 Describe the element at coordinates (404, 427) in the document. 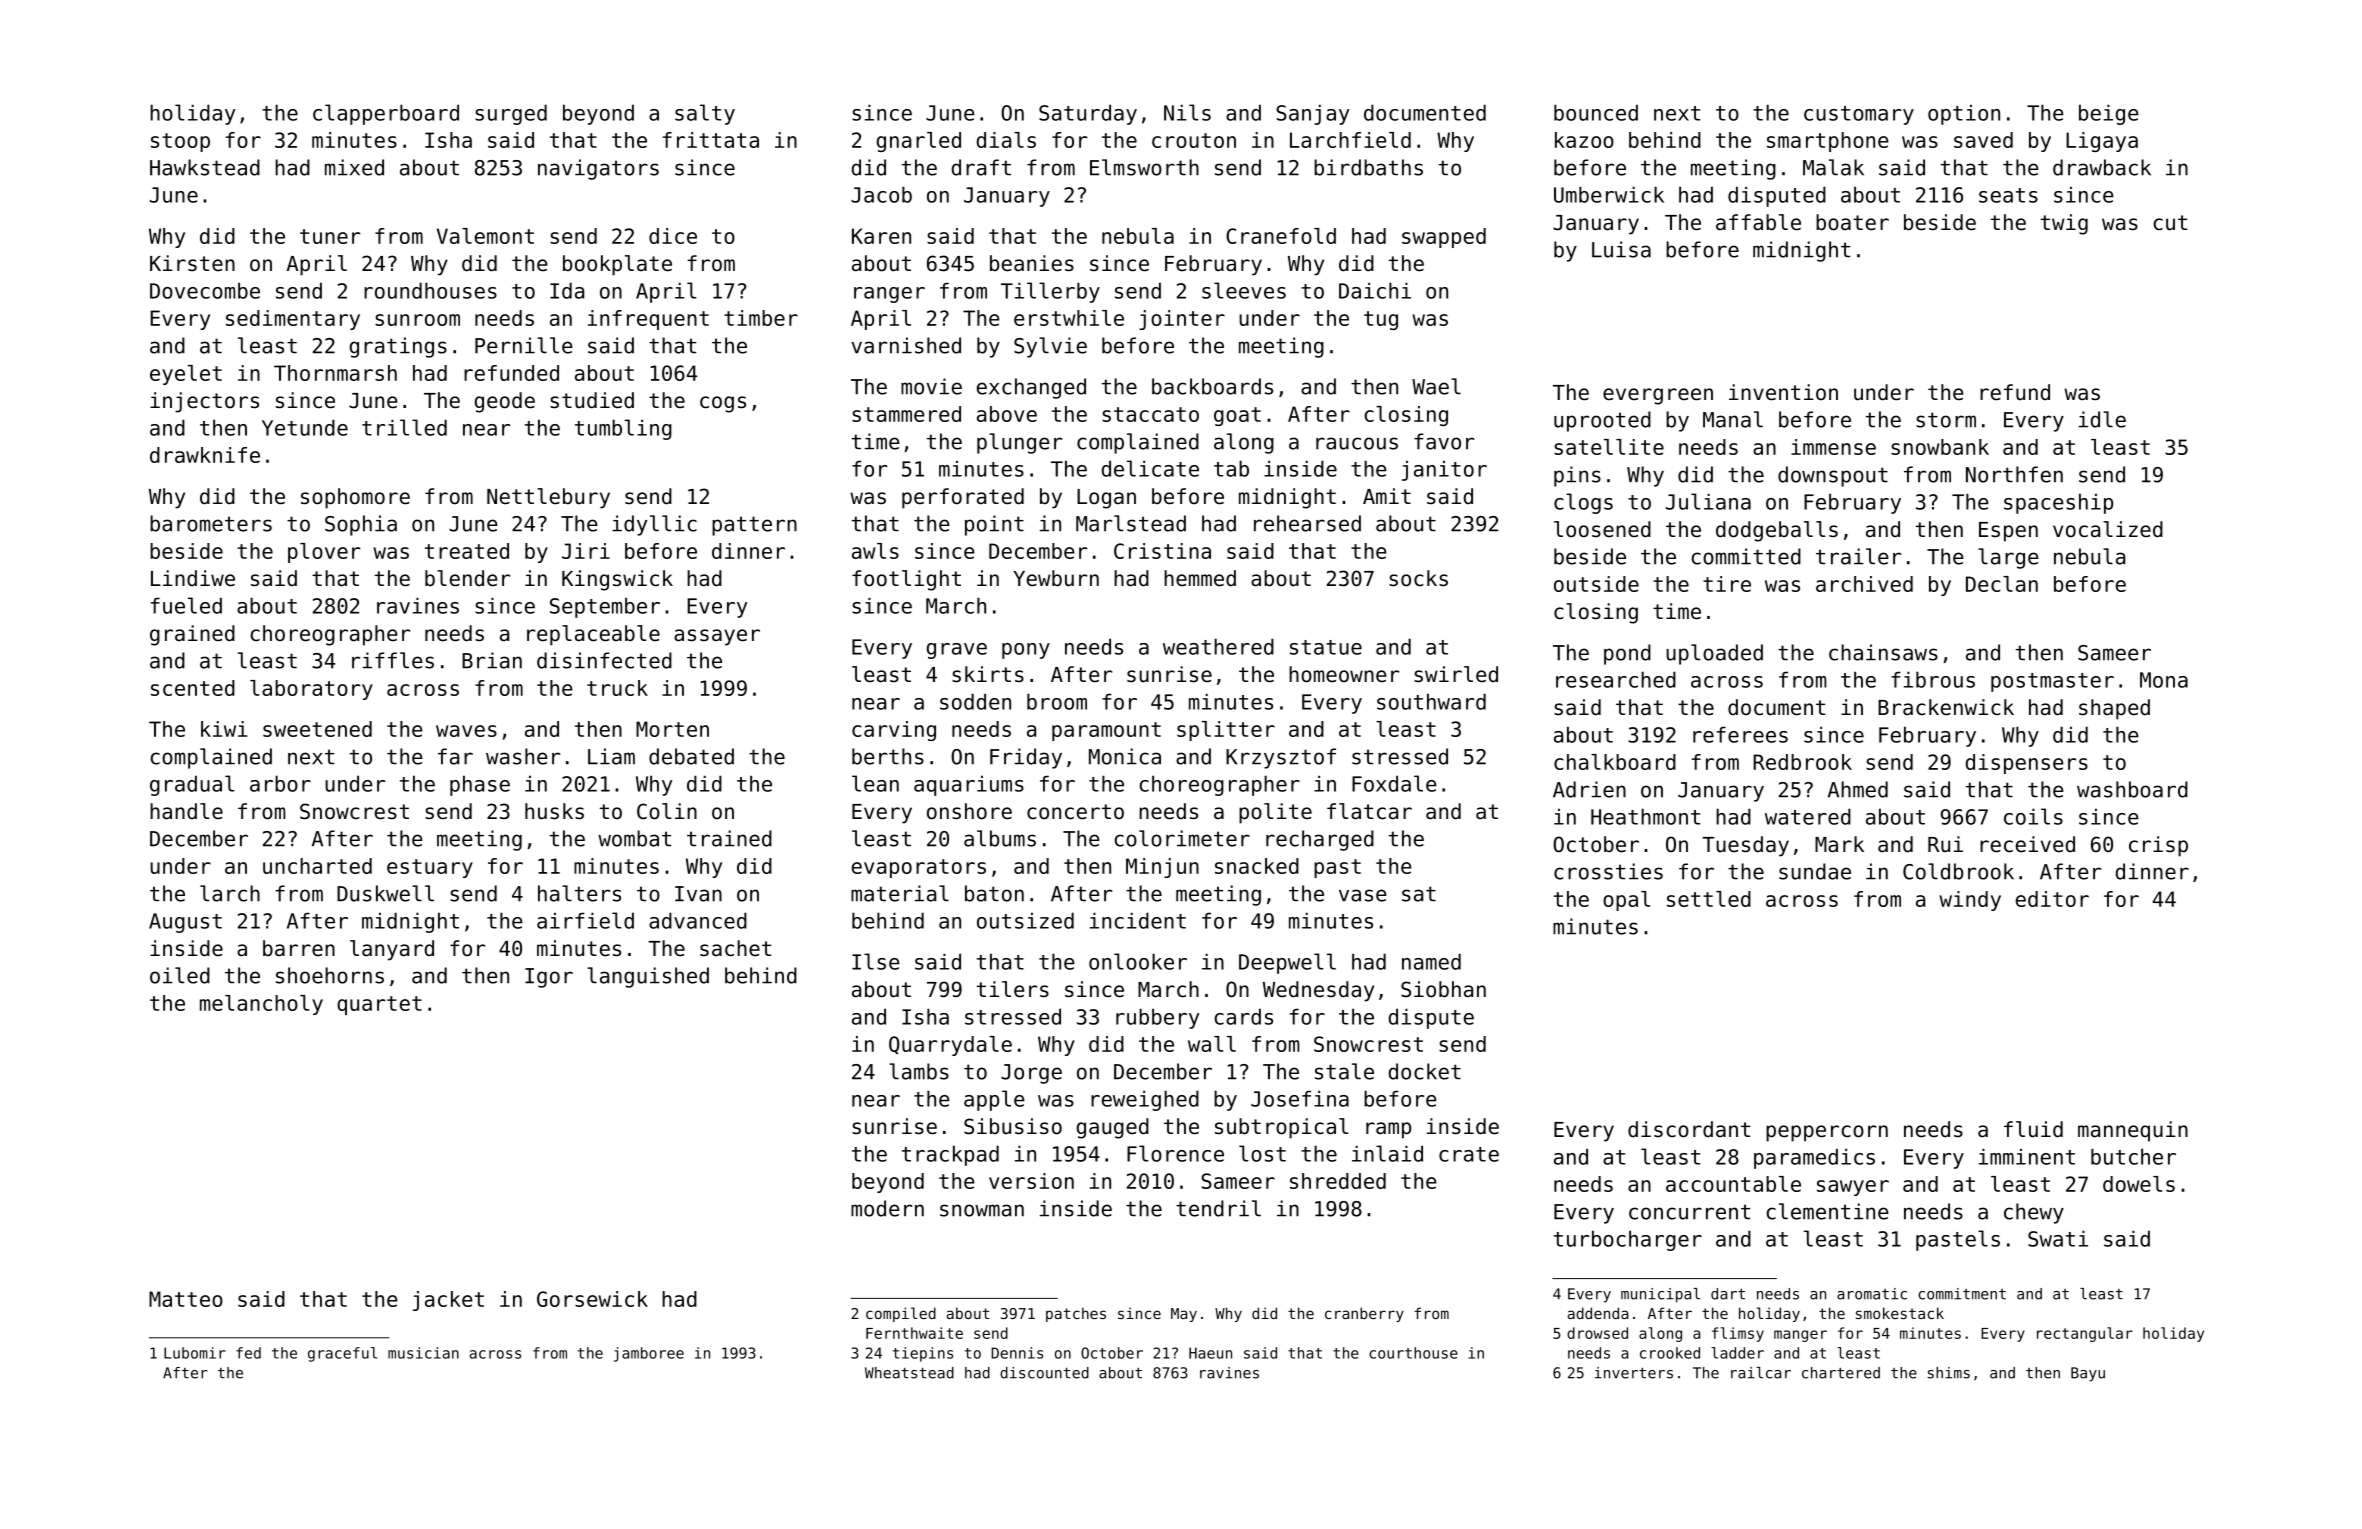

I see `trilled` at that location.
